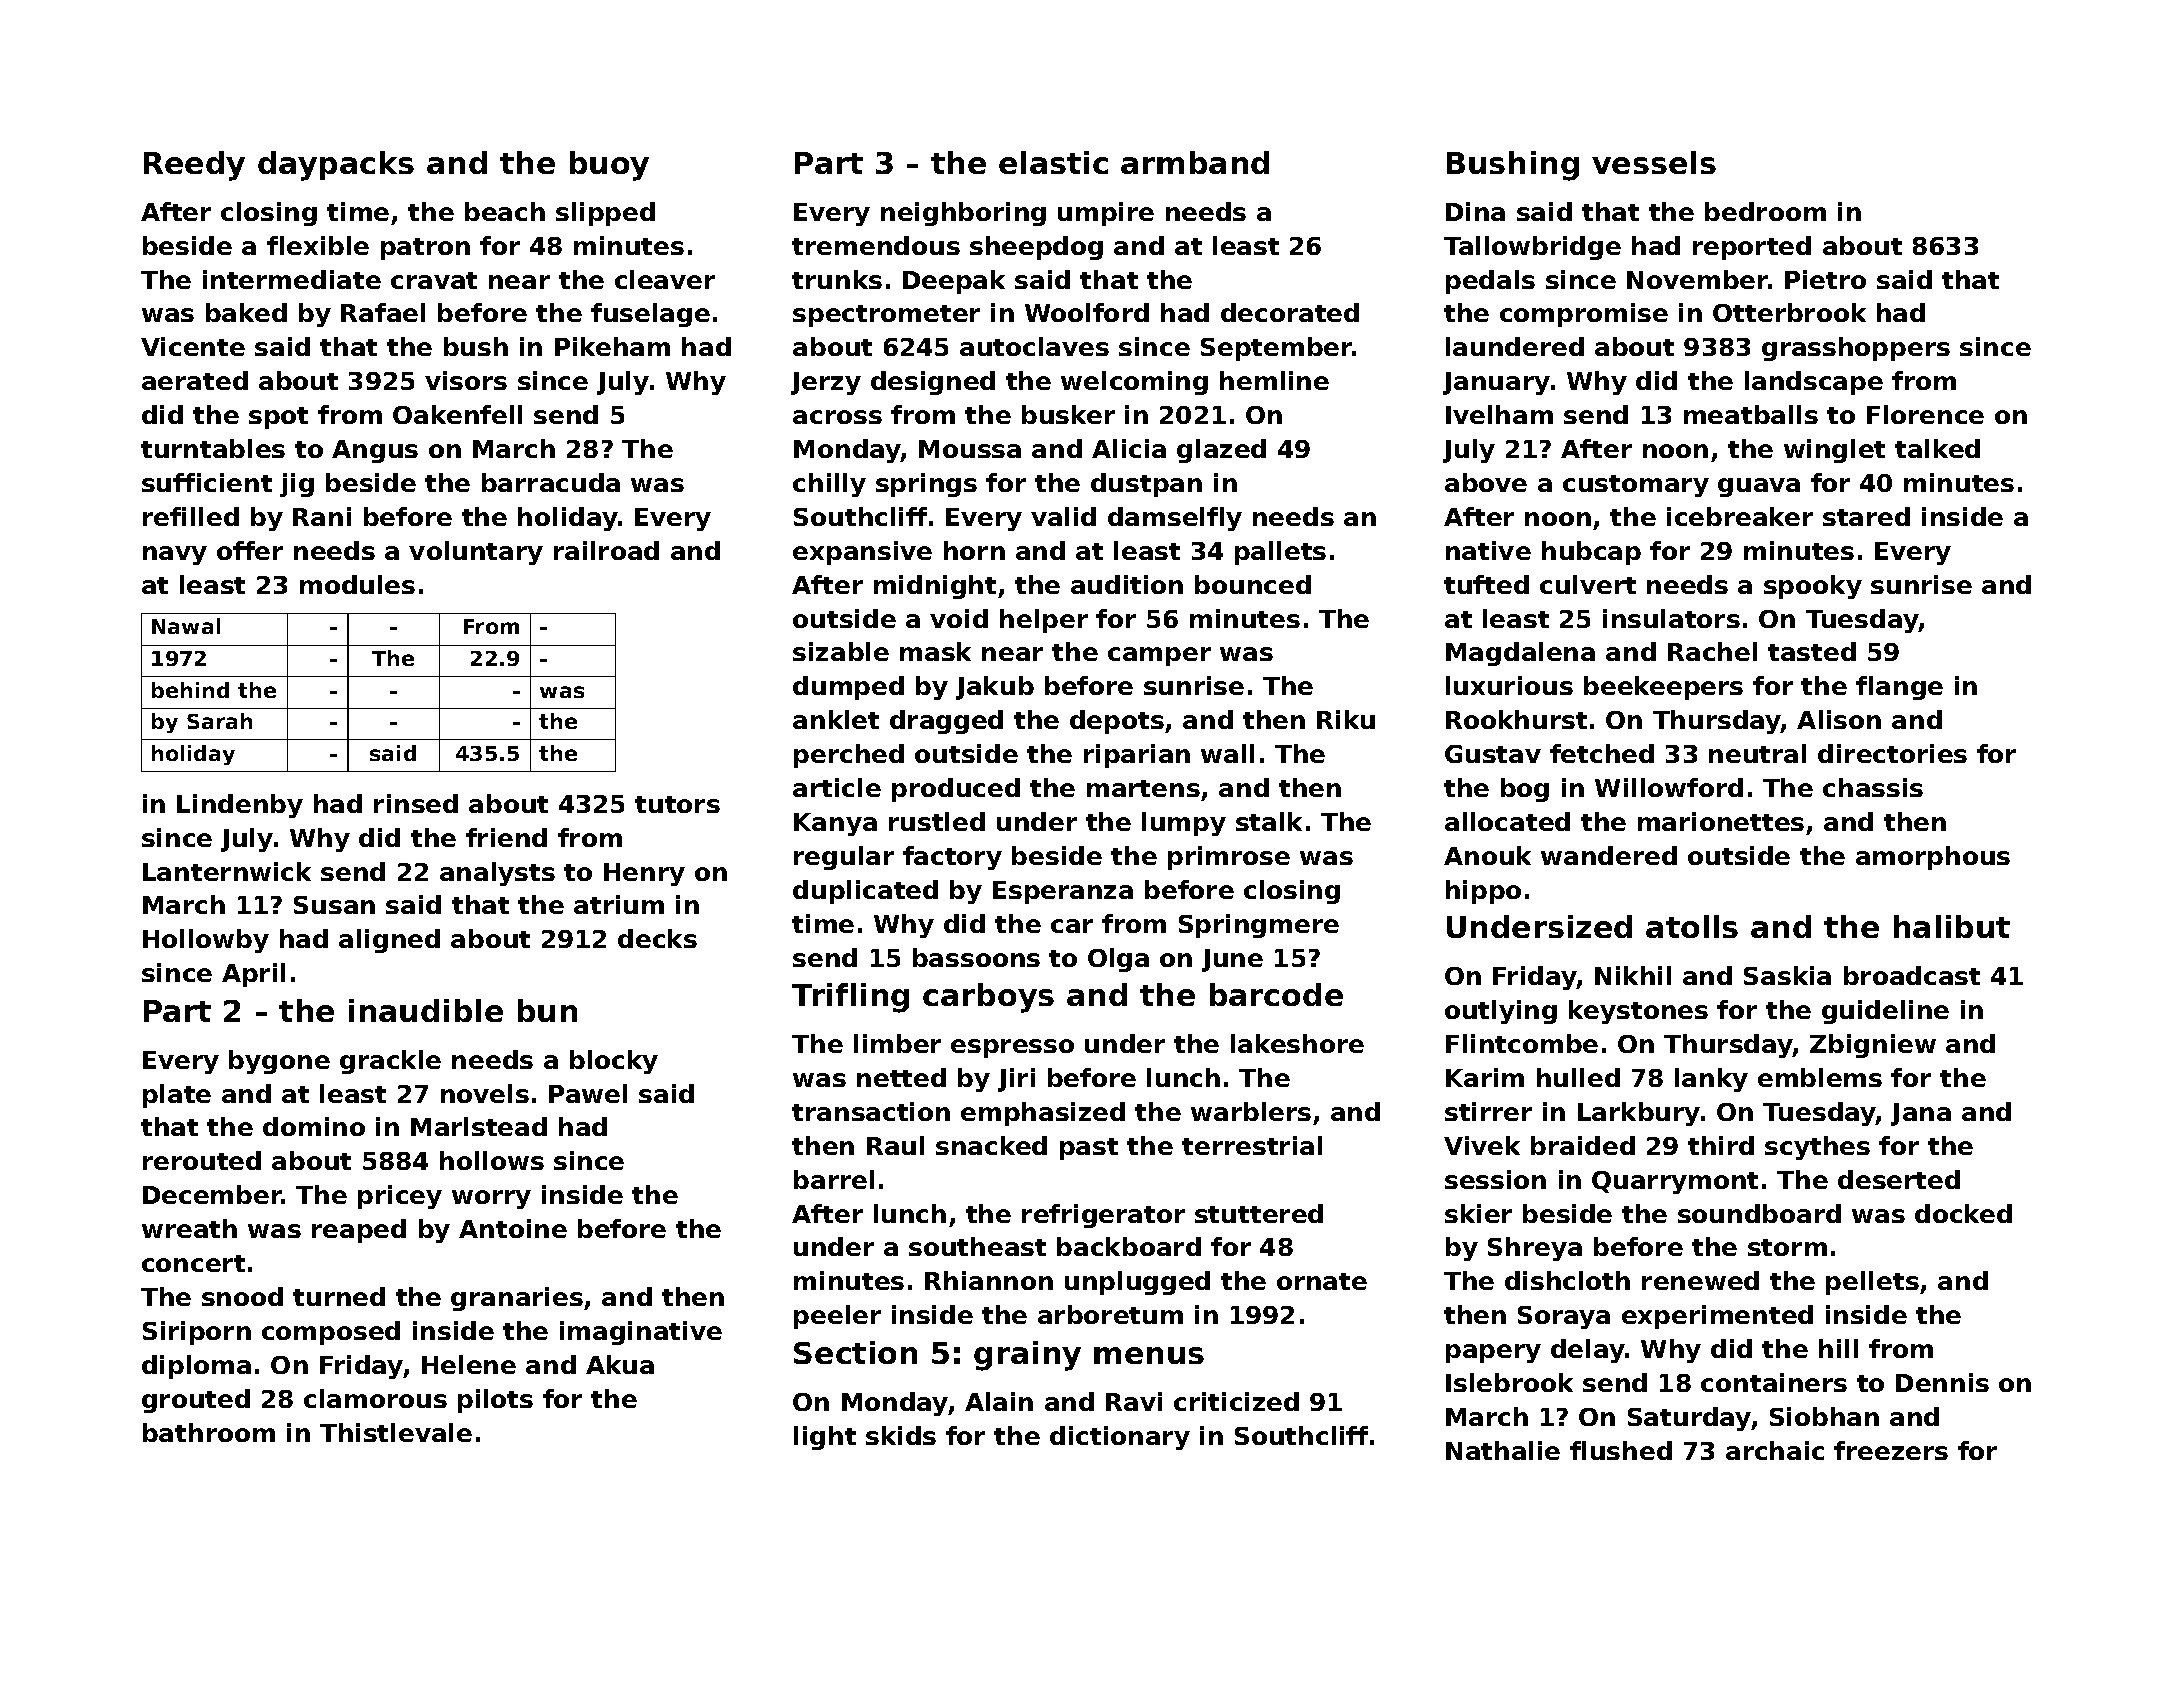  What do you see at coordinates (1251, 1111) in the image?
I see `warblers` at bounding box center [1251, 1111].
